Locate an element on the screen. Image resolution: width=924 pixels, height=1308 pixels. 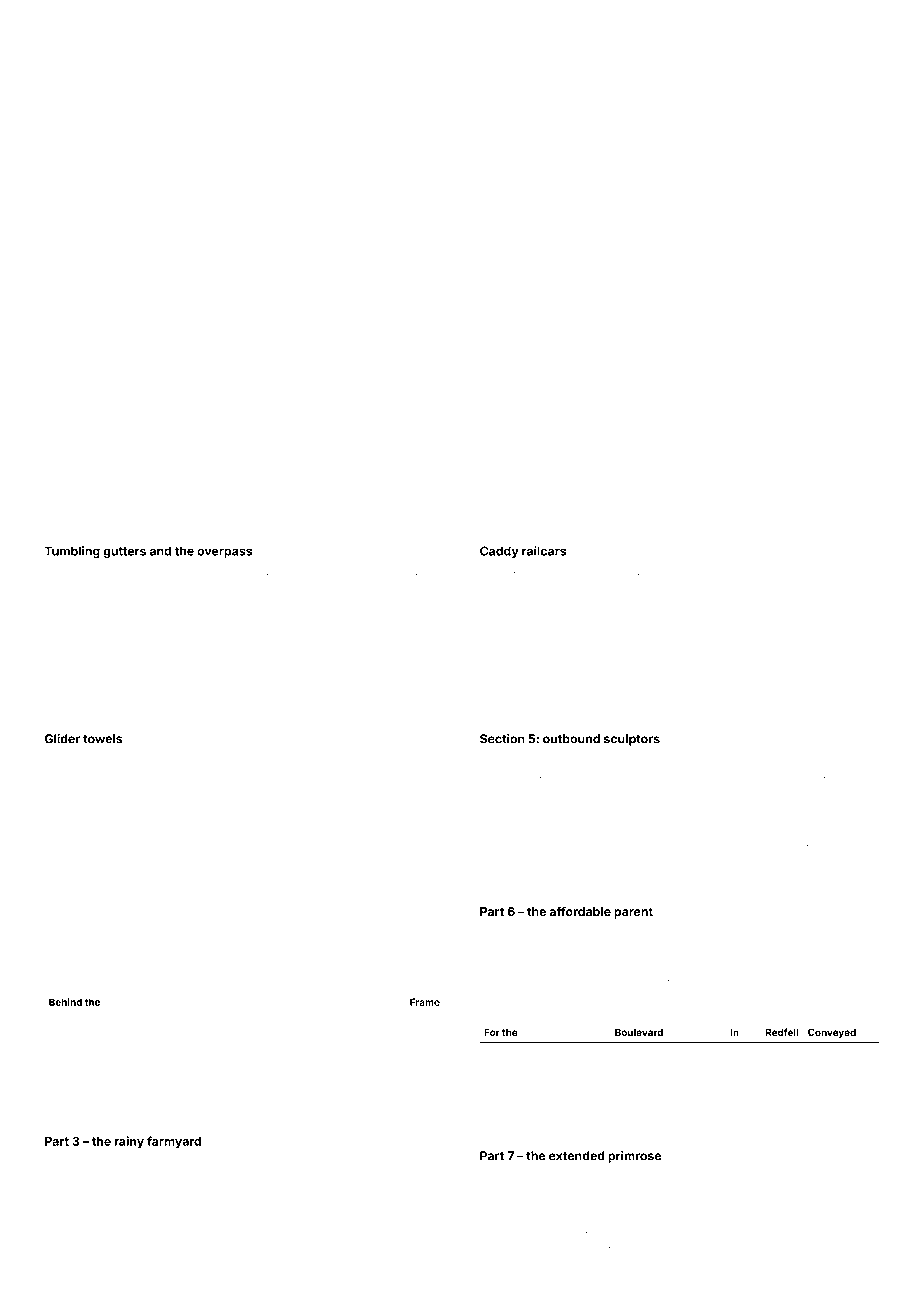
moonlet is located at coordinates (834, 858).
